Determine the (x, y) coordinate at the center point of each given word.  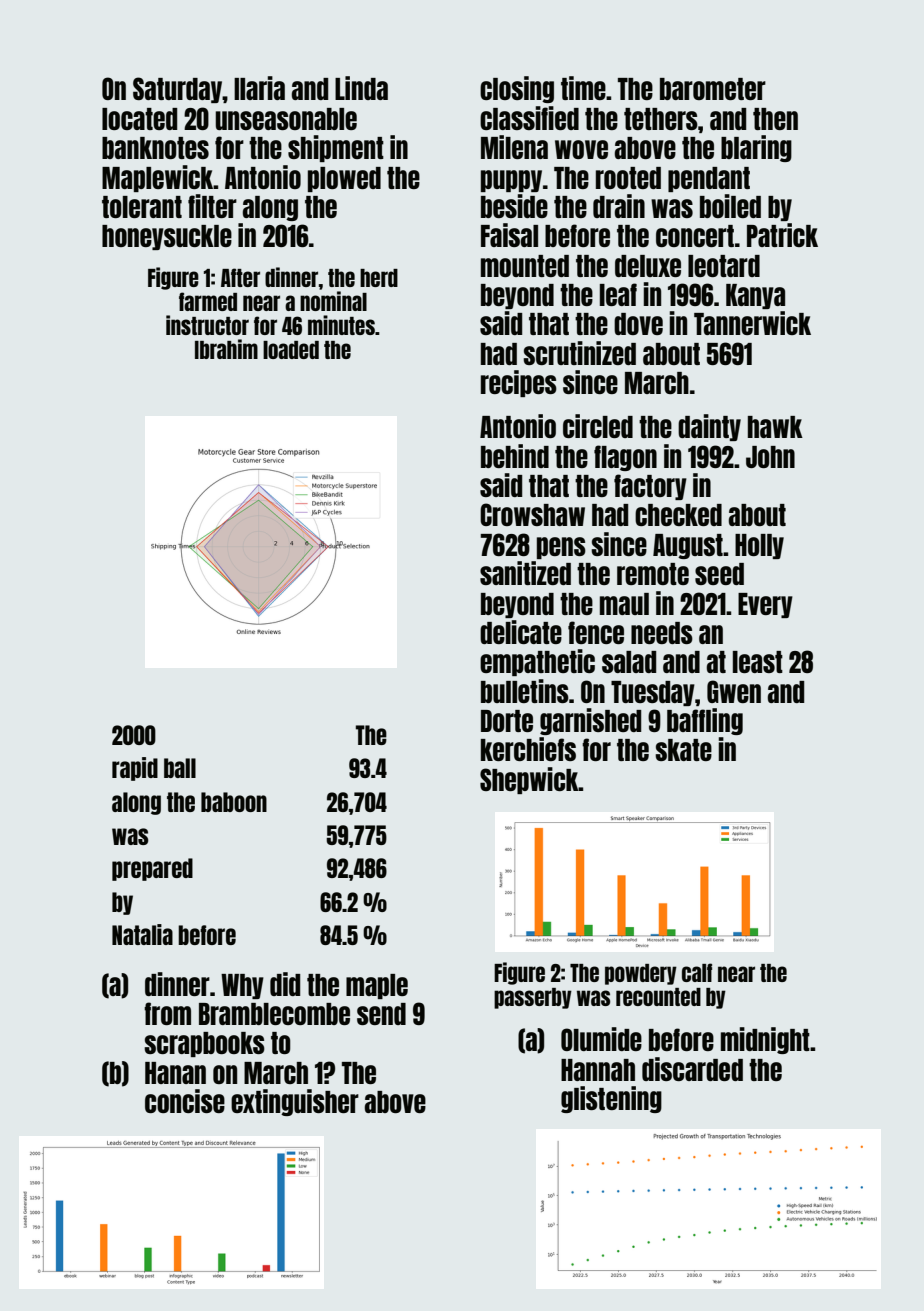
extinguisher (295, 1102)
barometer (713, 89)
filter (212, 206)
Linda (361, 88)
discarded (692, 1069)
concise (185, 1101)
